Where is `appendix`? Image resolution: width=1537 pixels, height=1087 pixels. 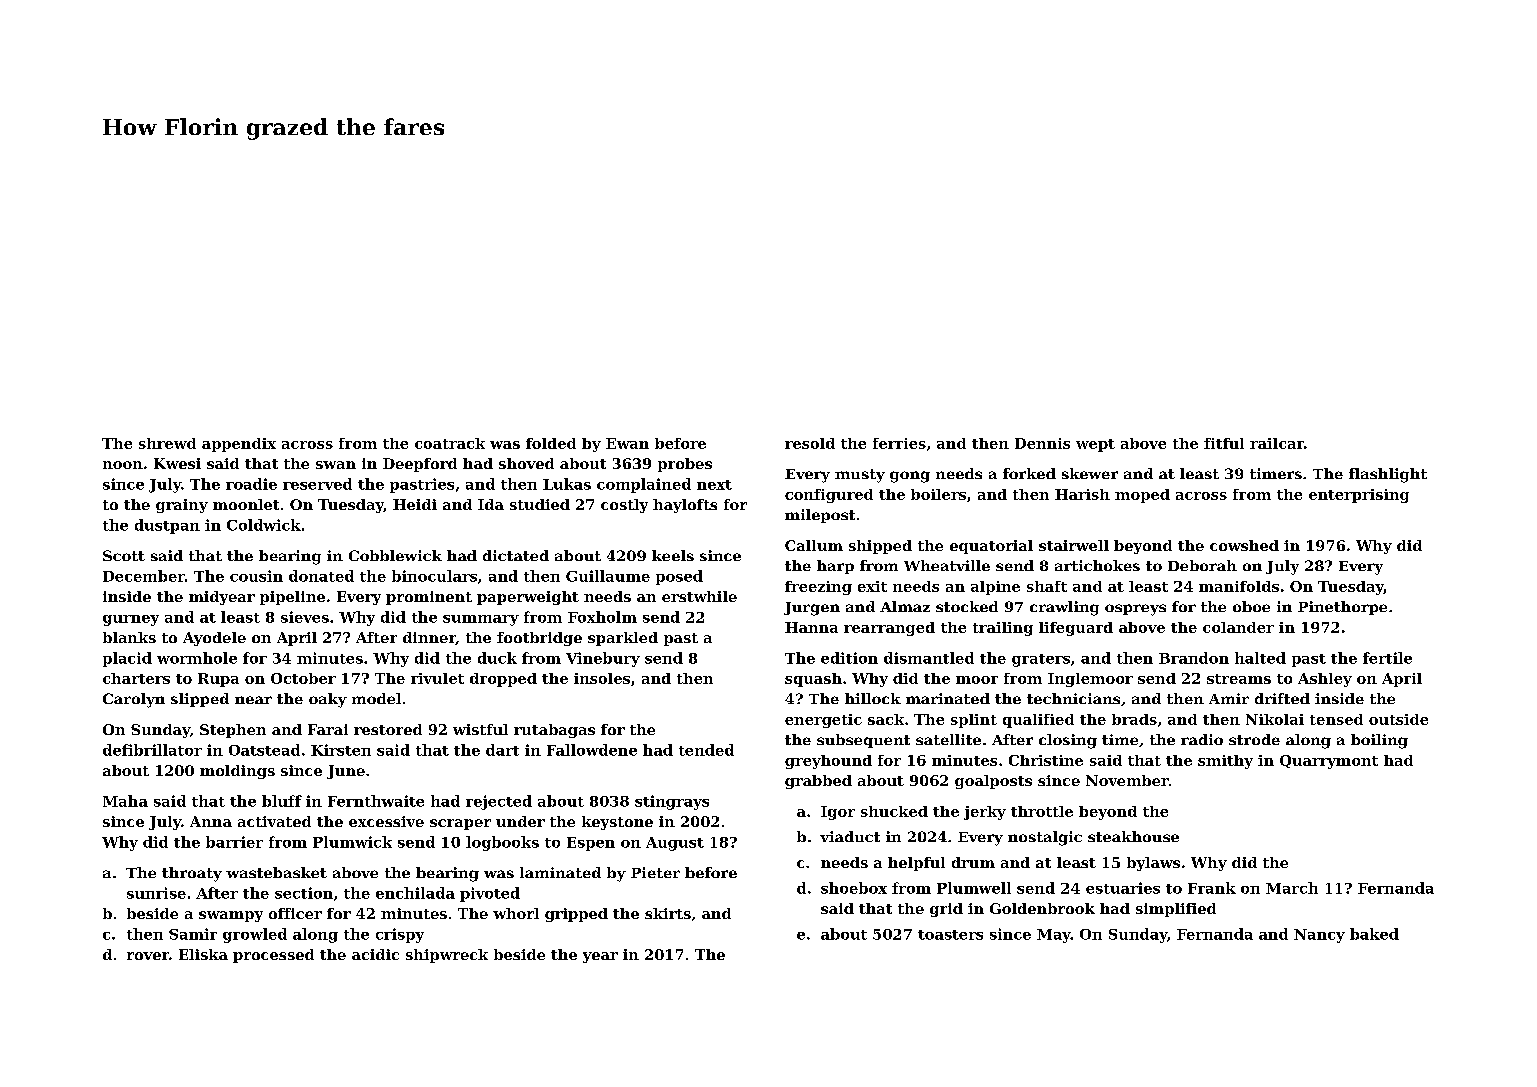 appendix is located at coordinates (239, 445).
